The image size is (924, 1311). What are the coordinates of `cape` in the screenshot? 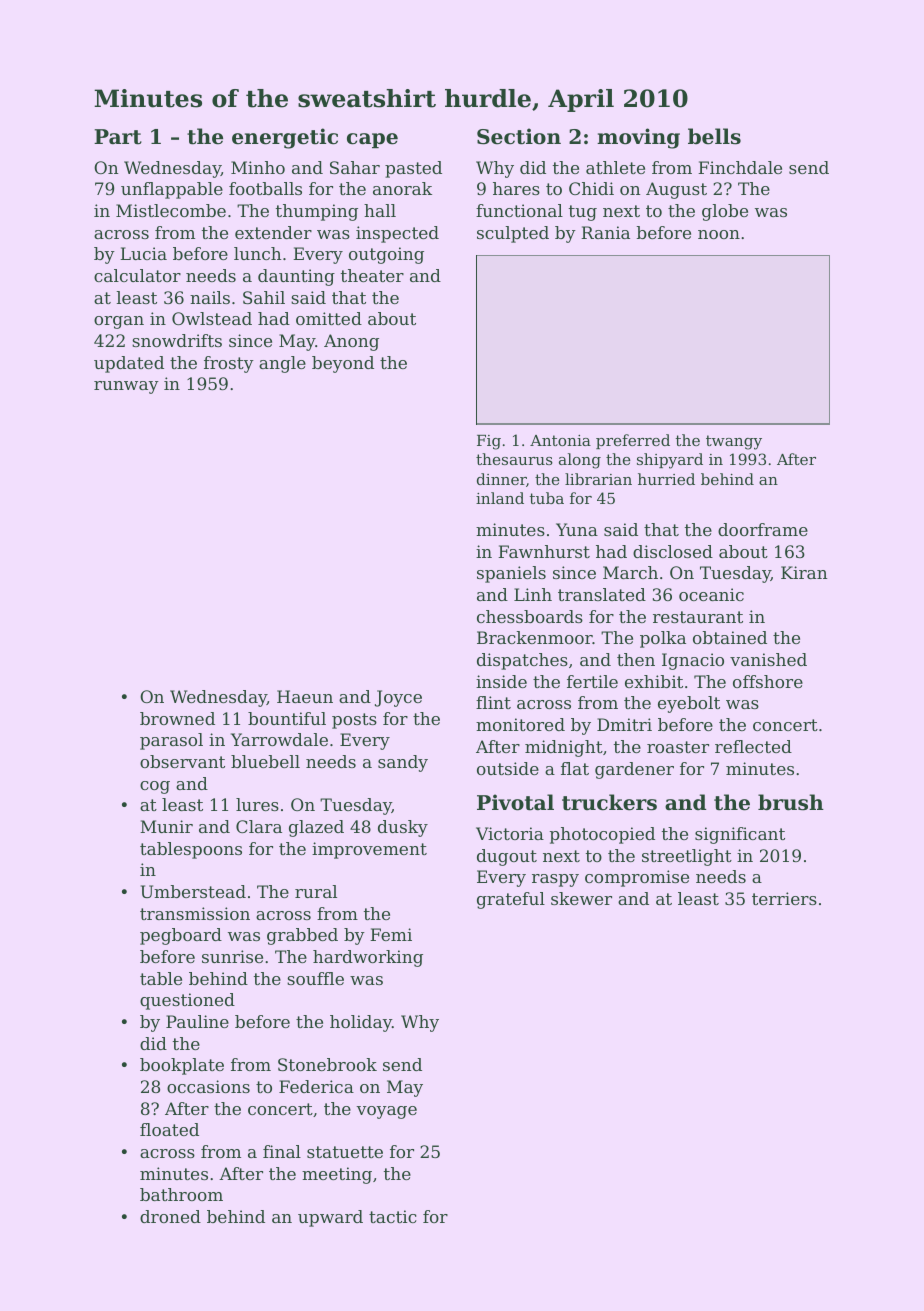 It's located at (372, 140).
